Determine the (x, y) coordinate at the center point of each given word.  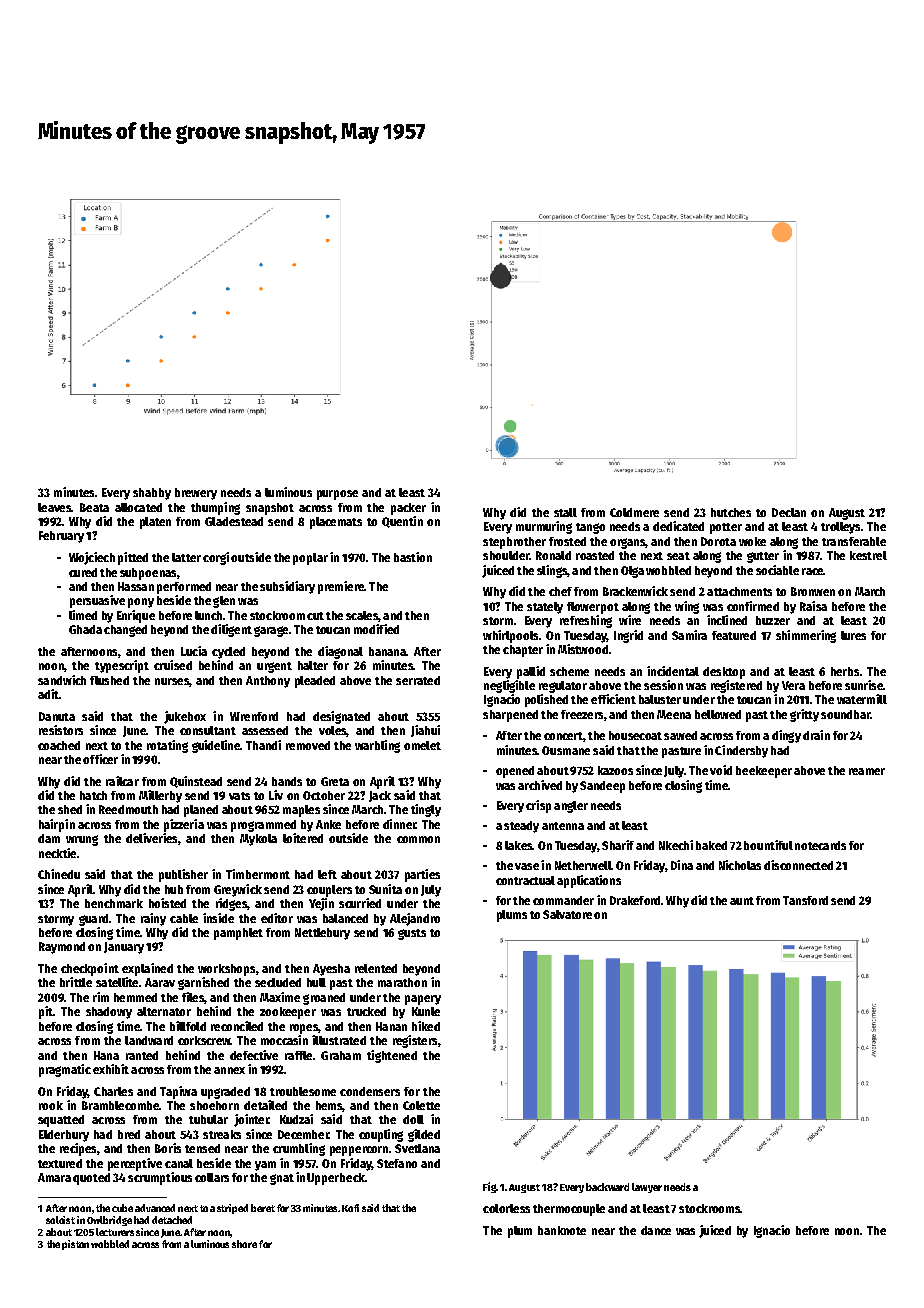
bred (129, 1134)
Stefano (397, 1163)
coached (59, 745)
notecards (820, 845)
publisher (183, 875)
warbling (377, 746)
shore (244, 1244)
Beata (94, 507)
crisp (538, 806)
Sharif (618, 845)
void (721, 770)
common (418, 839)
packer (408, 509)
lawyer (647, 1188)
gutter (763, 557)
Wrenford (254, 716)
